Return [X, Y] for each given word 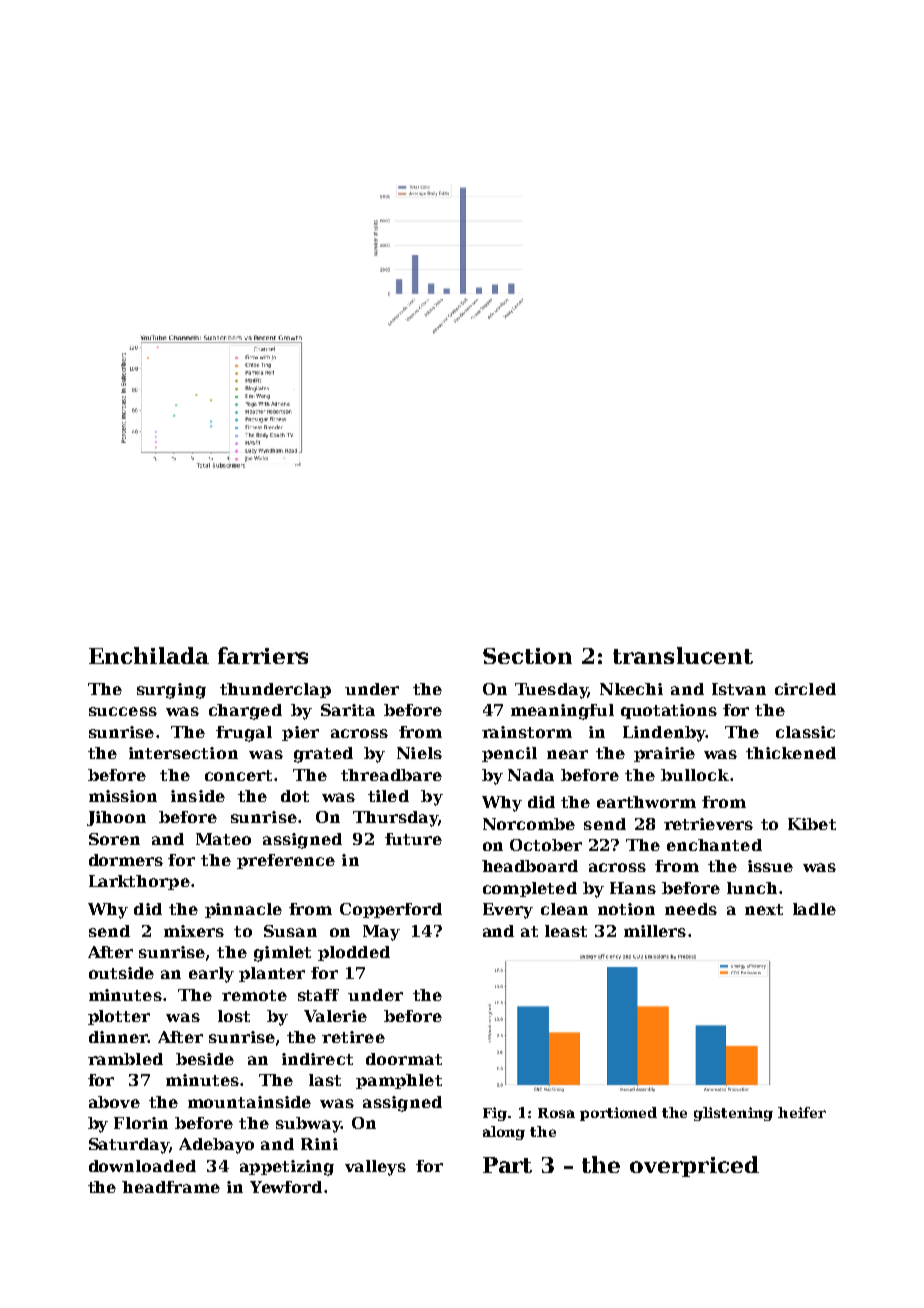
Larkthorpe [139, 882]
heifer [802, 1112]
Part [507, 1165]
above [114, 1102]
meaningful [562, 712]
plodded [354, 953]
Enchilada [149, 655]
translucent [683, 655]
